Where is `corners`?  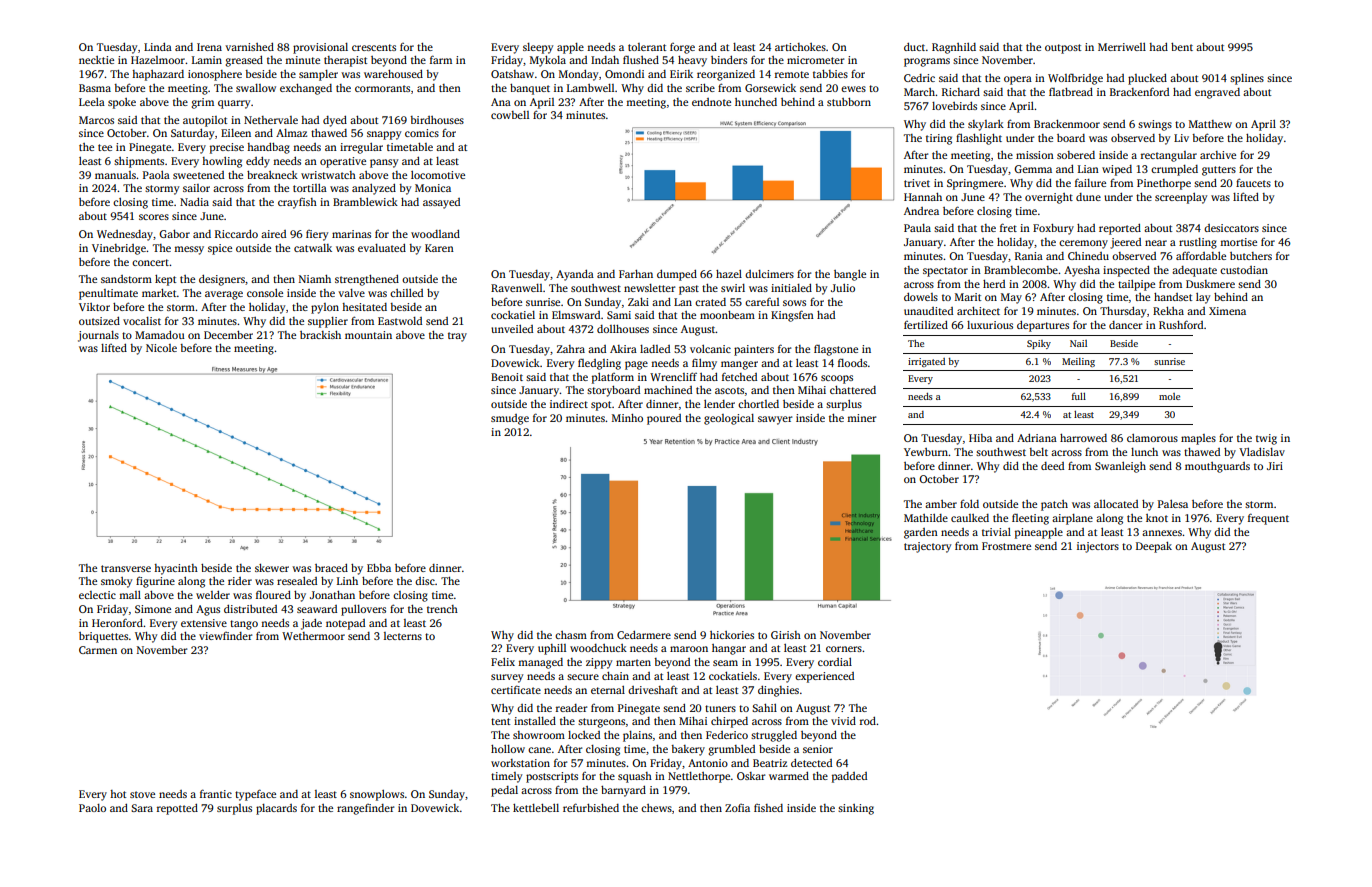 corners is located at coordinates (844, 649).
